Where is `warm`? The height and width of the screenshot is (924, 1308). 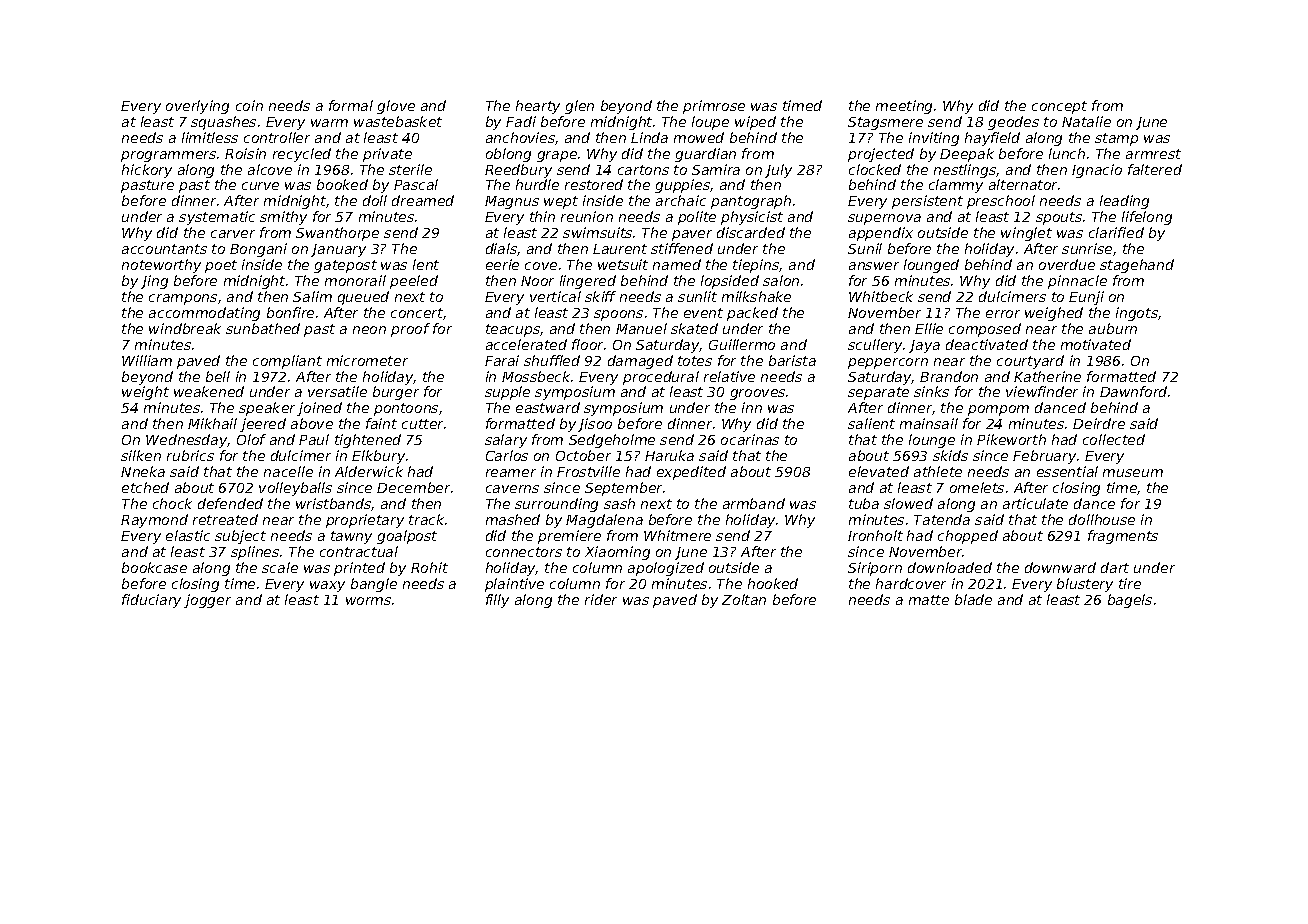 warm is located at coordinates (329, 123).
